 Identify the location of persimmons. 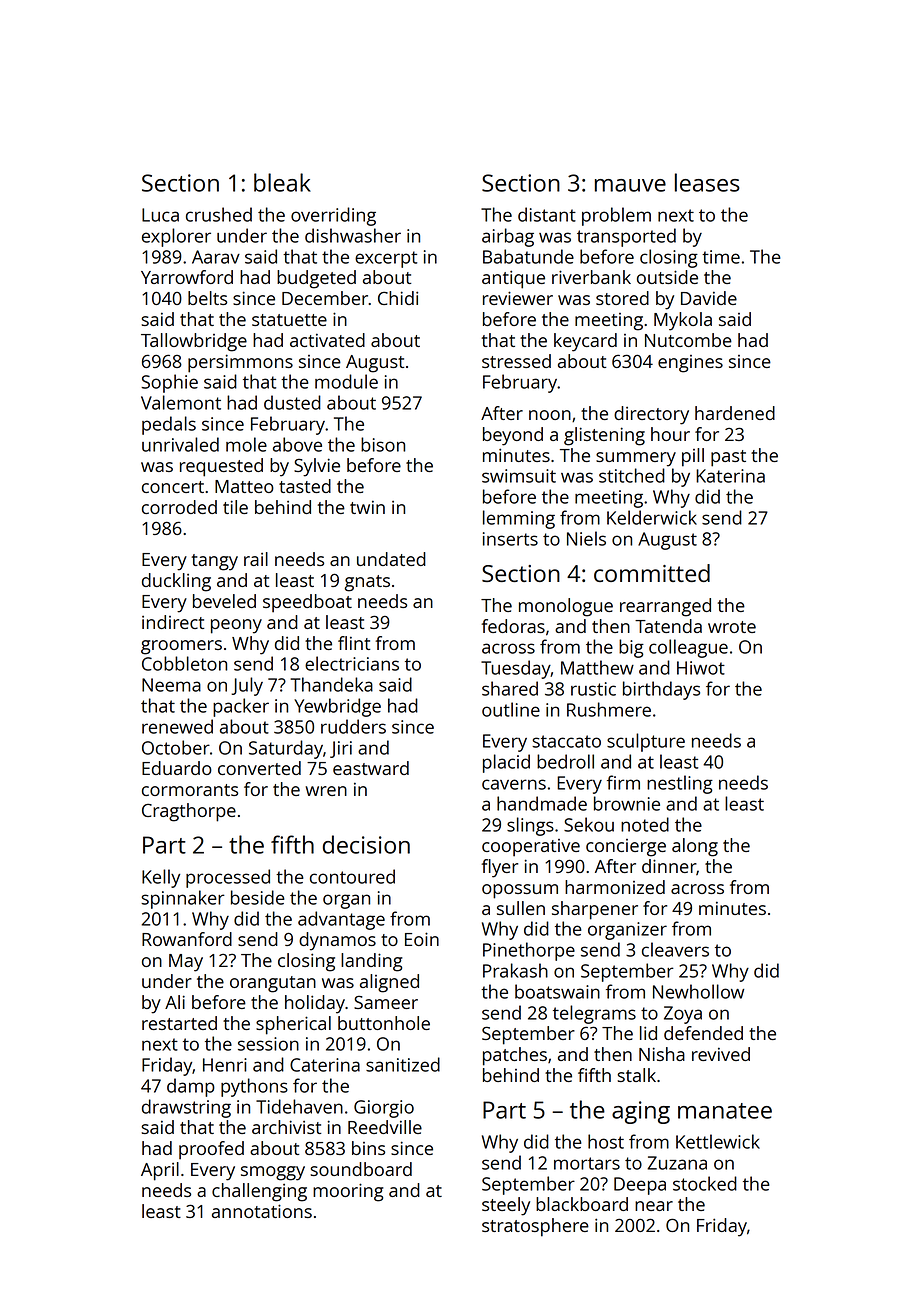
(240, 363).
